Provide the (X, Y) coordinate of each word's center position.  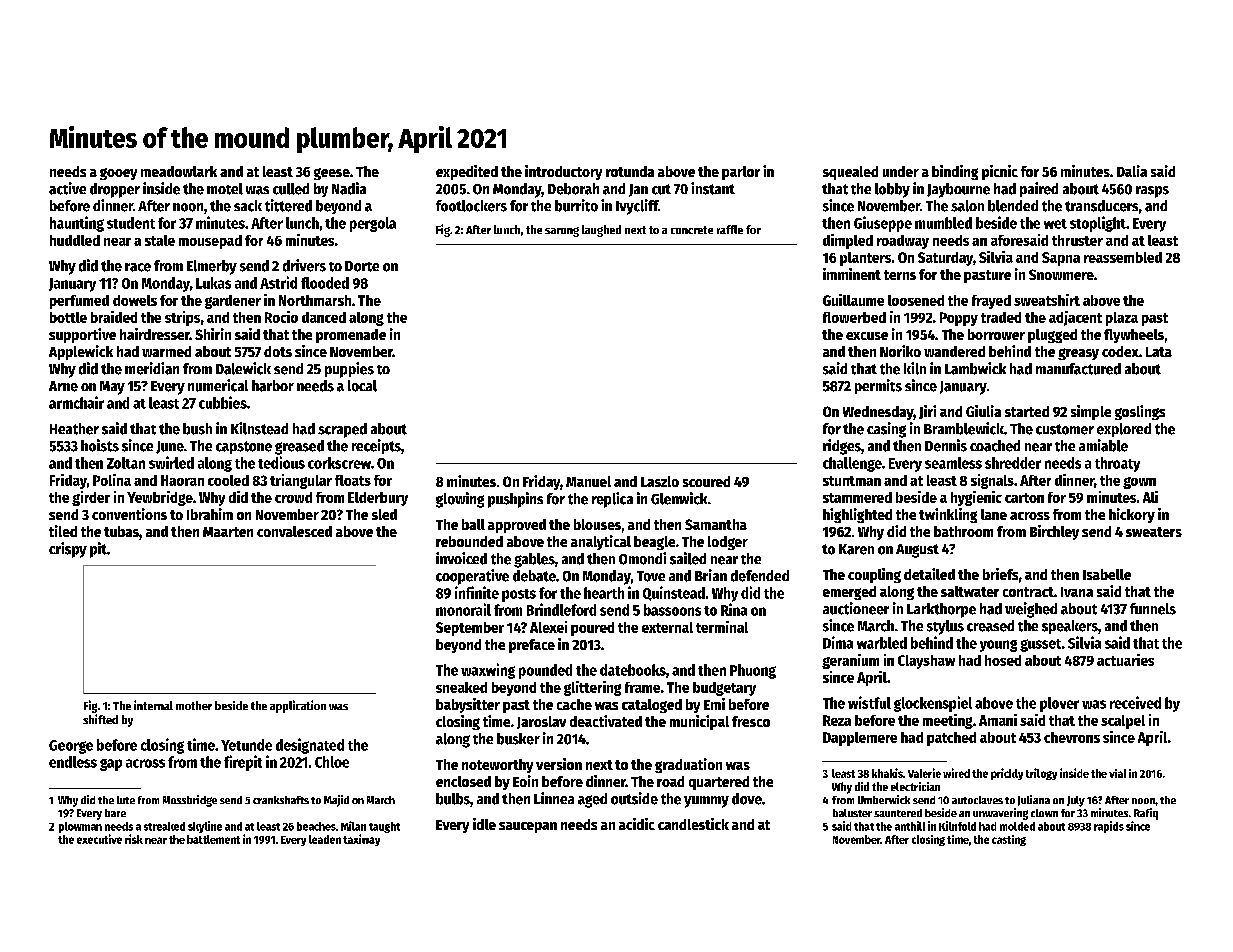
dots (278, 351)
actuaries (1125, 660)
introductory (563, 172)
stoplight (1098, 224)
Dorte (362, 266)
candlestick (693, 824)
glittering (592, 688)
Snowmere (1061, 274)
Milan (353, 826)
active (67, 188)
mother (194, 705)
